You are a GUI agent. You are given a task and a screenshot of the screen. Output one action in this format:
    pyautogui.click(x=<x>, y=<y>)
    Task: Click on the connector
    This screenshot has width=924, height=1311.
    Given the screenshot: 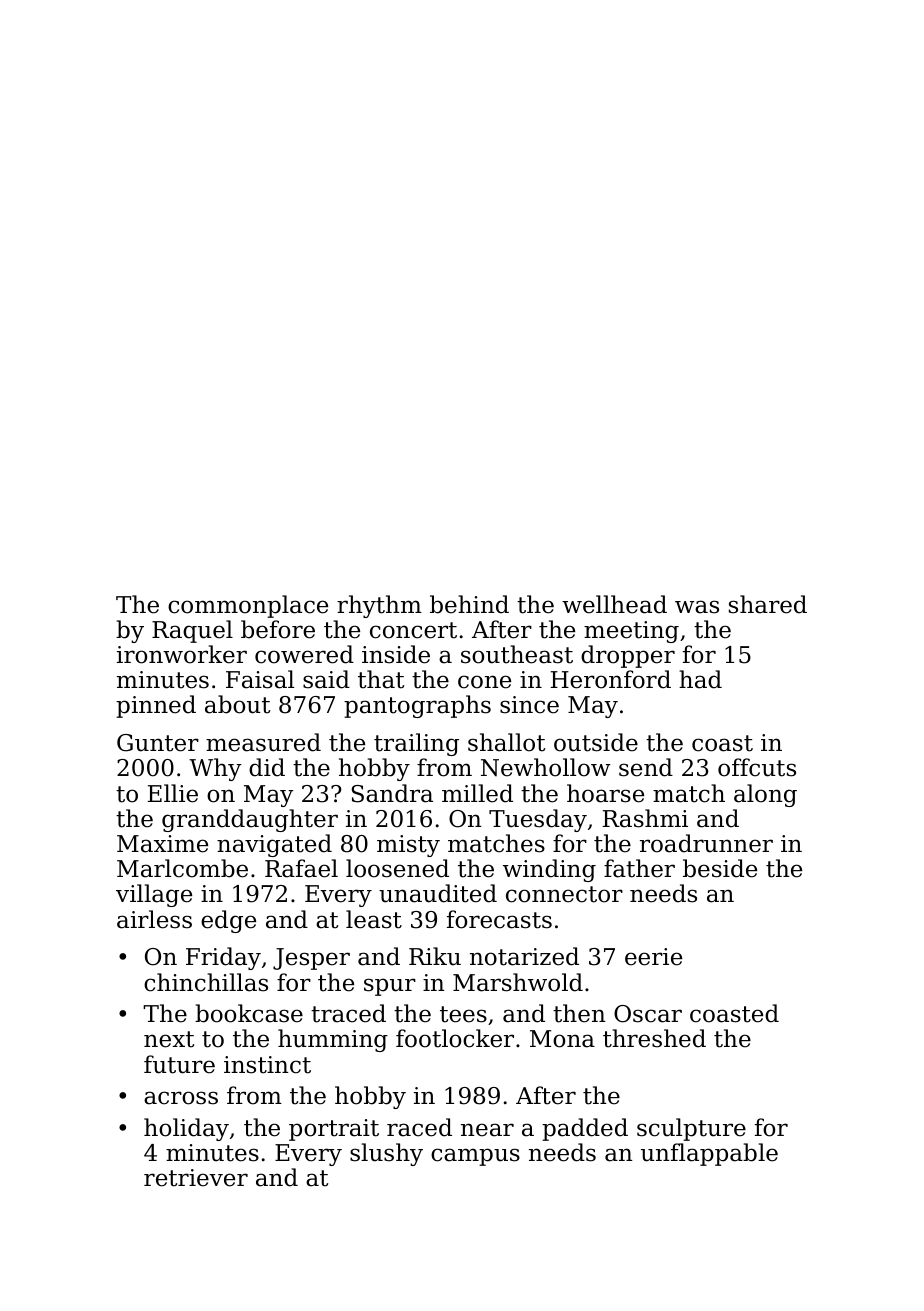 What is the action you would take?
    pyautogui.click(x=564, y=894)
